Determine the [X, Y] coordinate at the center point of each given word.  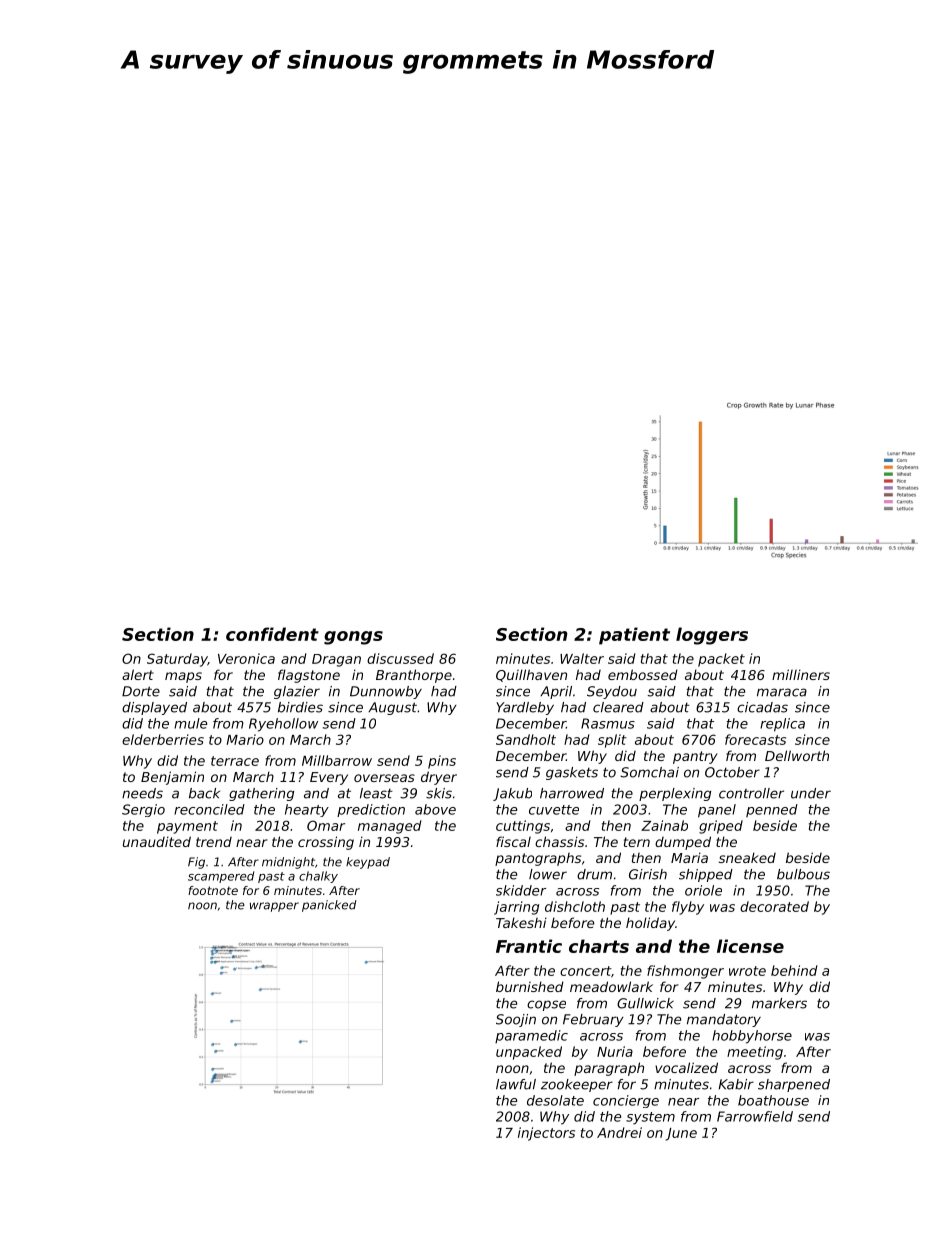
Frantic [529, 946]
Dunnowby [386, 692]
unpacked [529, 1053]
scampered [221, 877]
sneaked [747, 857]
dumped [683, 843]
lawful [516, 1084]
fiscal [513, 841]
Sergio [143, 810]
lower [548, 874]
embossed [643, 674]
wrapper [274, 907]
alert [138, 674]
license [750, 946]
